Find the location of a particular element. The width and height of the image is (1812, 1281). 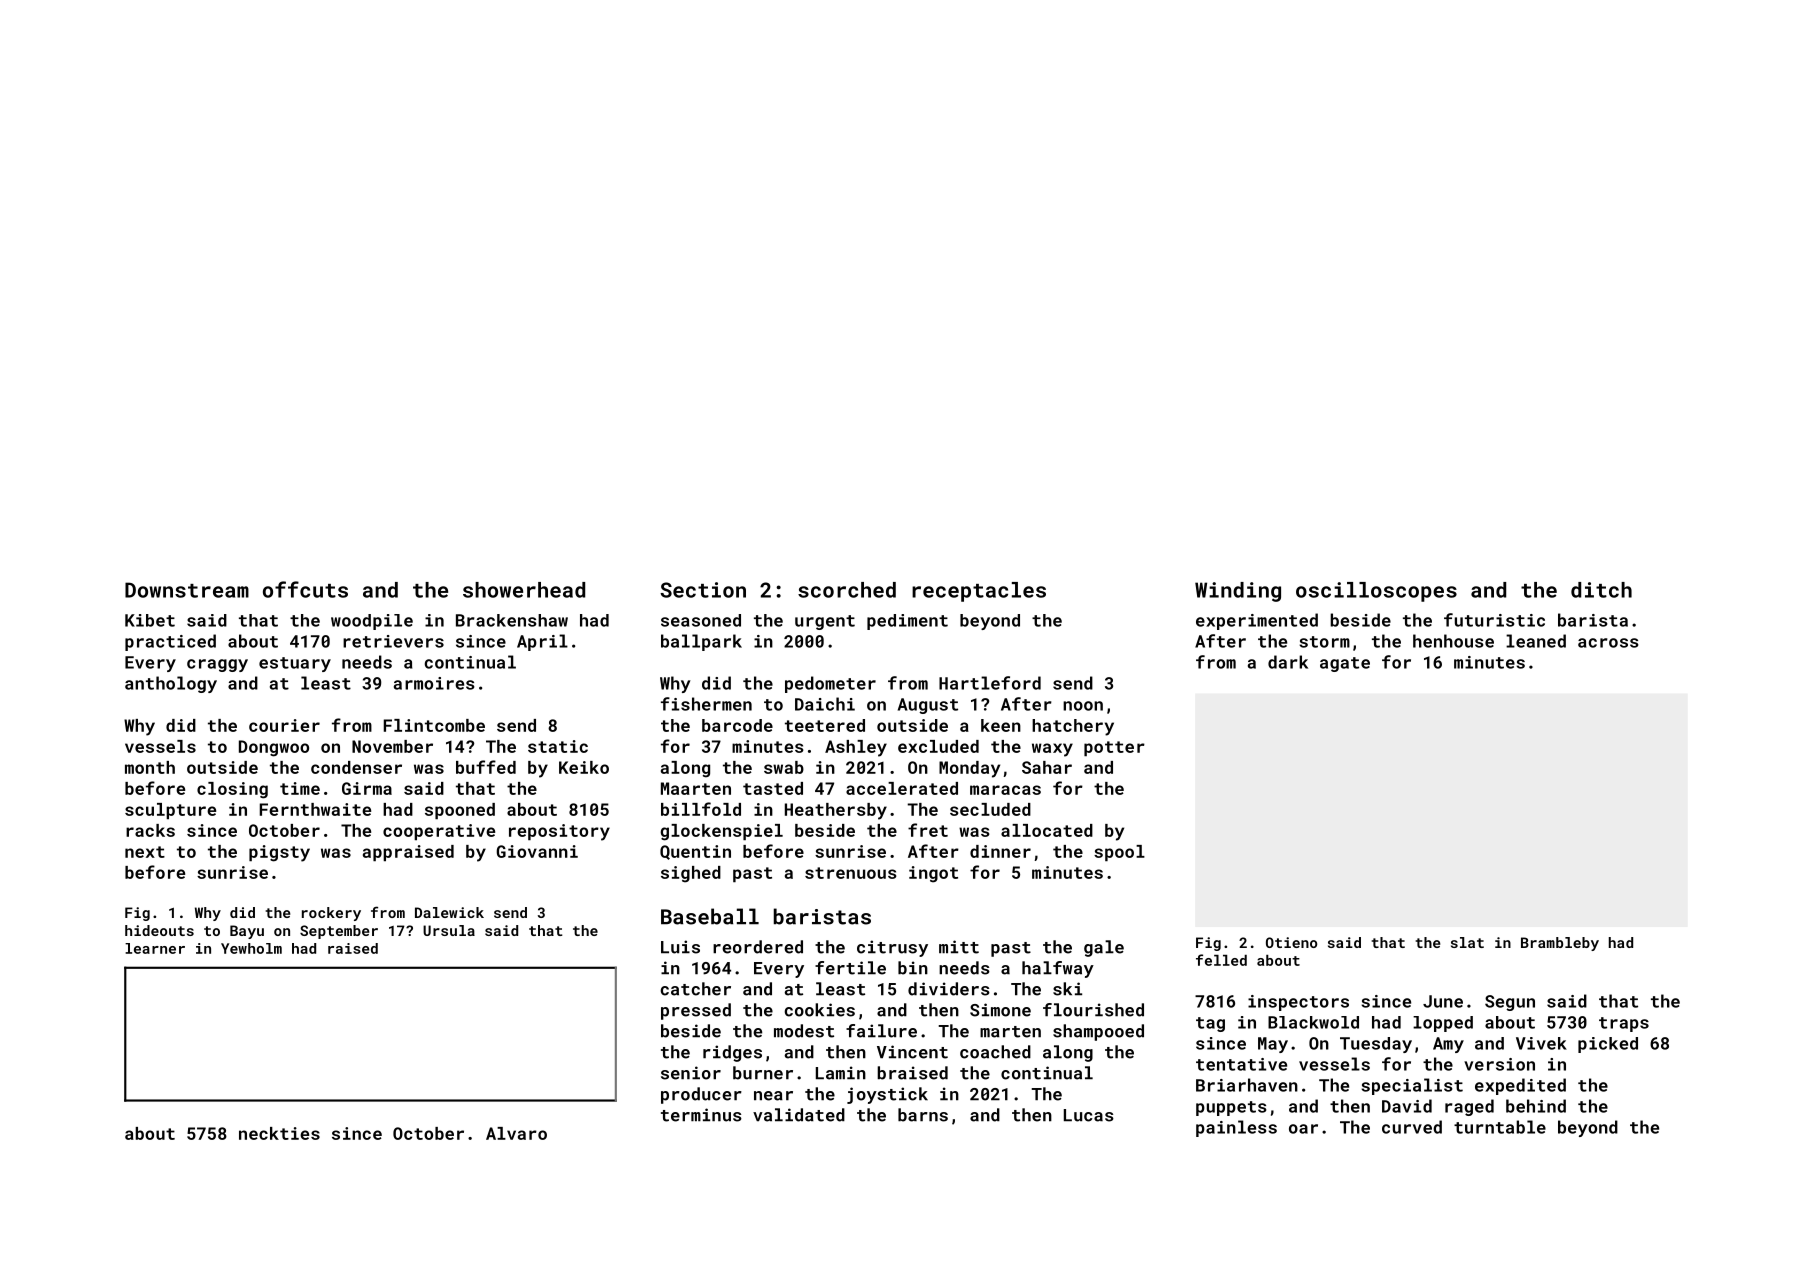

Section is located at coordinates (703, 590).
